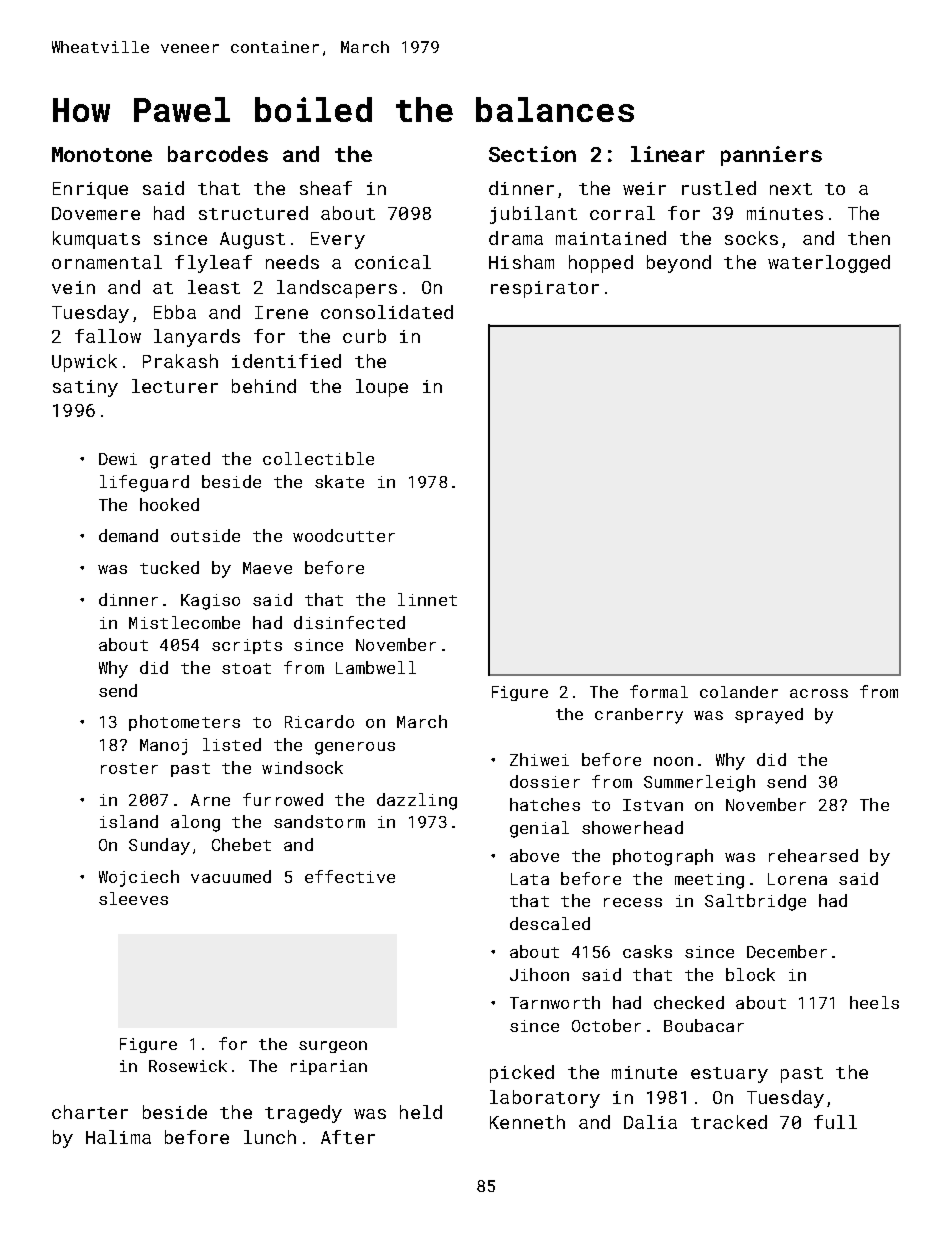 This image has width=952, height=1233. Describe the element at coordinates (829, 264) in the image. I see `waterlogged` at that location.
